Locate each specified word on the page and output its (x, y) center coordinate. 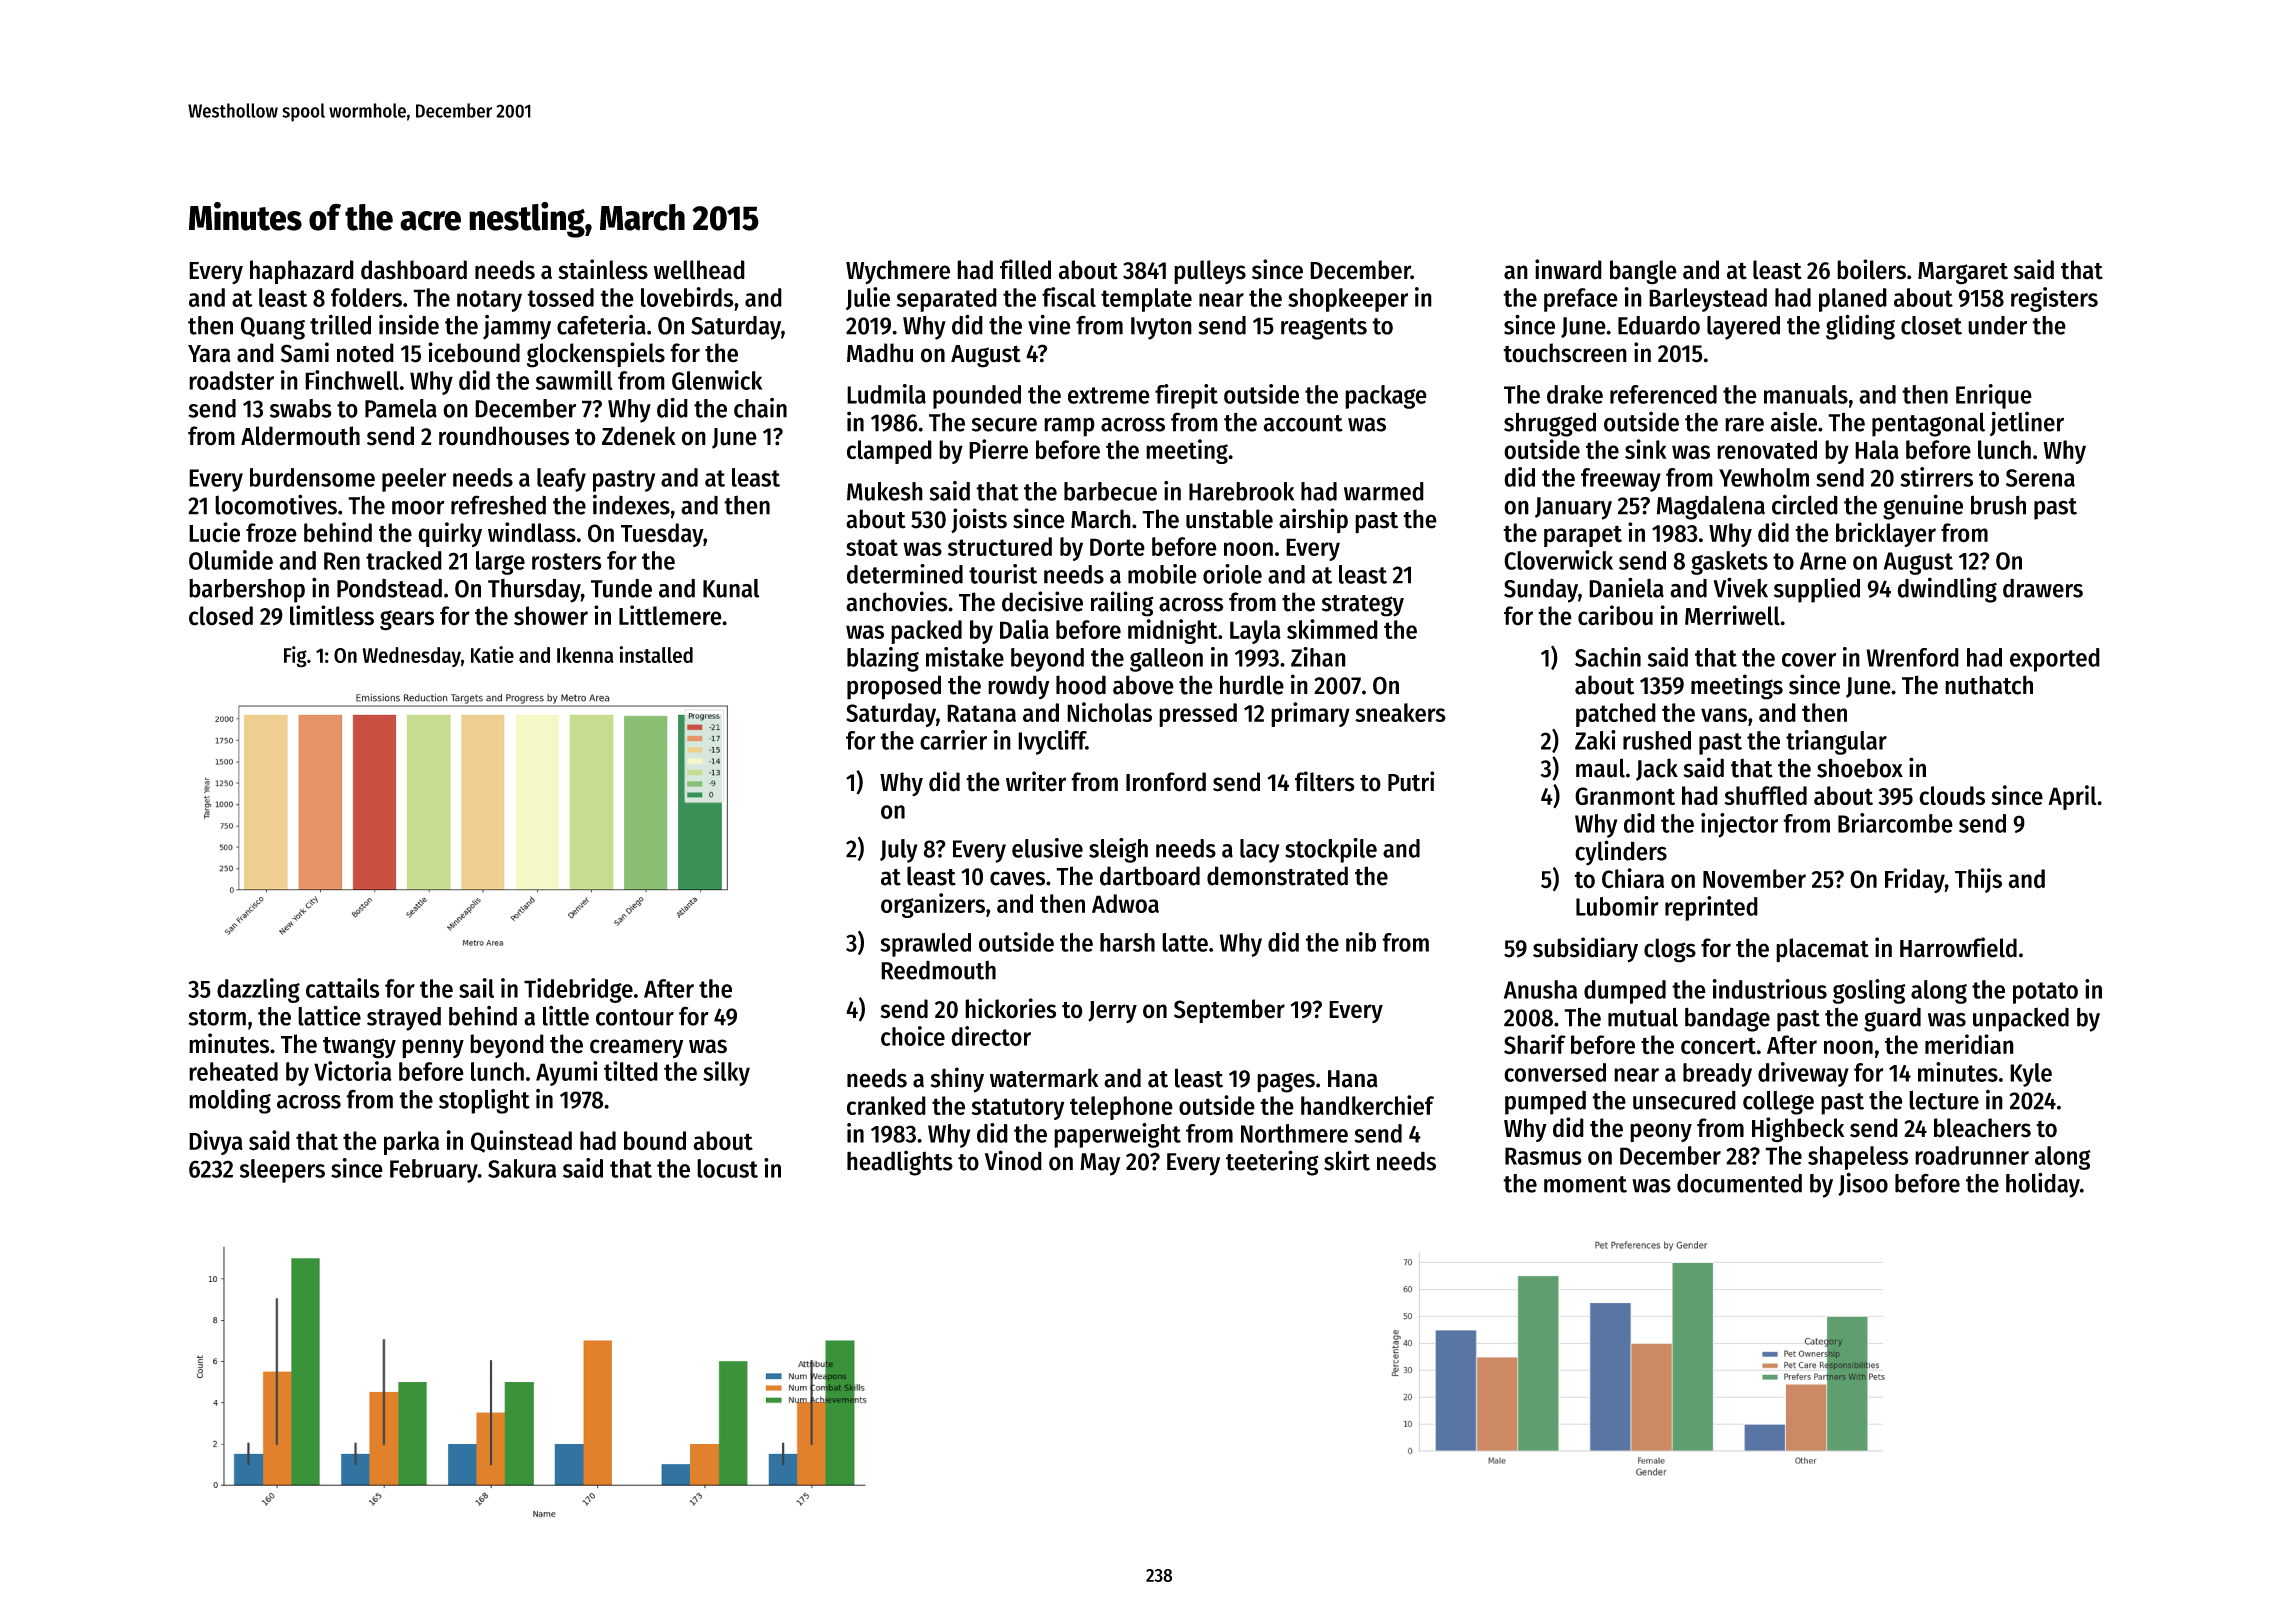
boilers (1871, 269)
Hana (1353, 1079)
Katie (492, 654)
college (1778, 1102)
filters (1325, 781)
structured (1000, 546)
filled (1025, 269)
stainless (603, 269)
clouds (1952, 795)
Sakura (522, 1168)
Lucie (214, 532)
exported (2055, 660)
